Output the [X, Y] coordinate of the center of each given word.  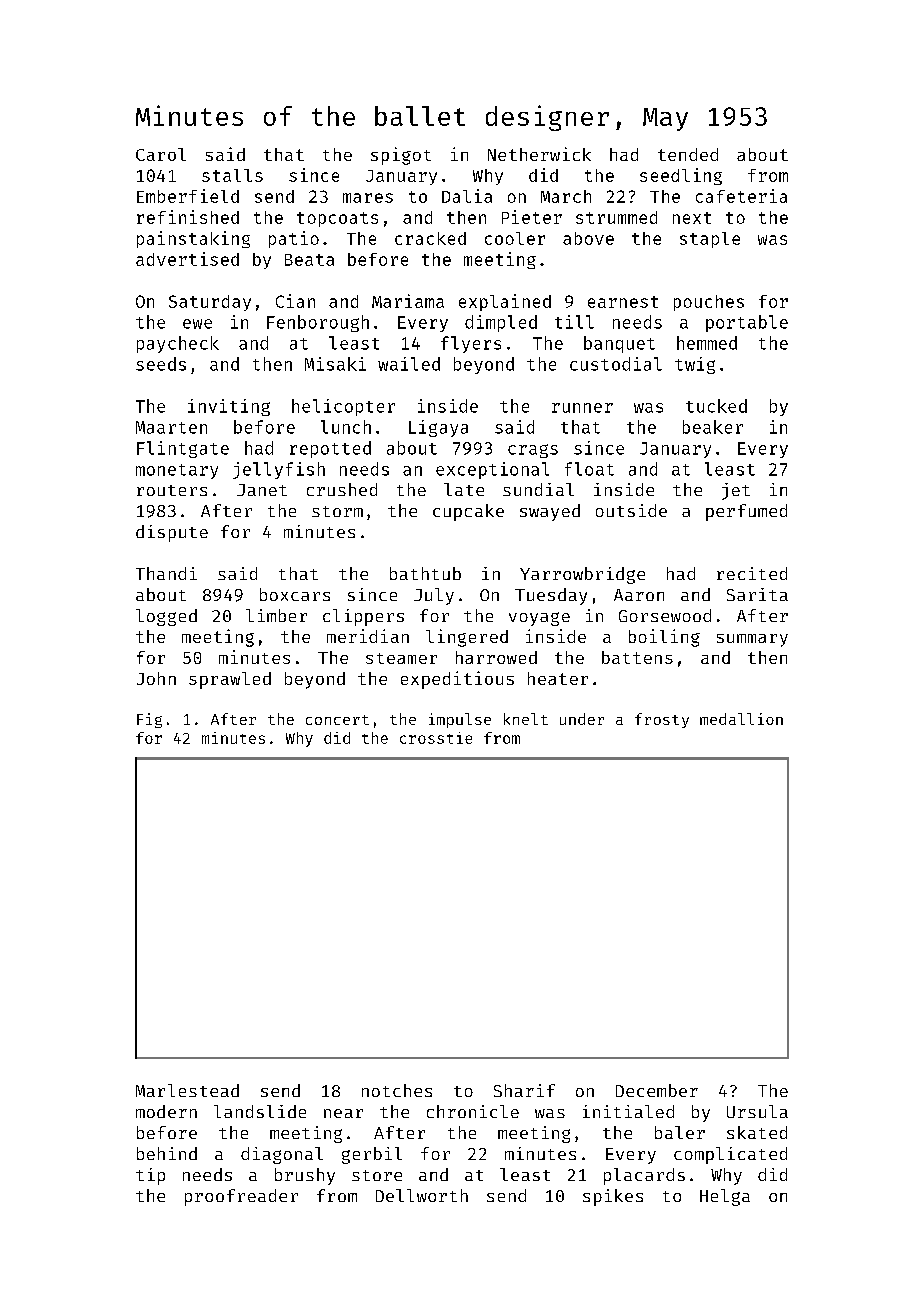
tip [150, 1176]
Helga [725, 1197]
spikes [613, 1197]
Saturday [210, 303]
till [574, 322]
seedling [681, 176]
